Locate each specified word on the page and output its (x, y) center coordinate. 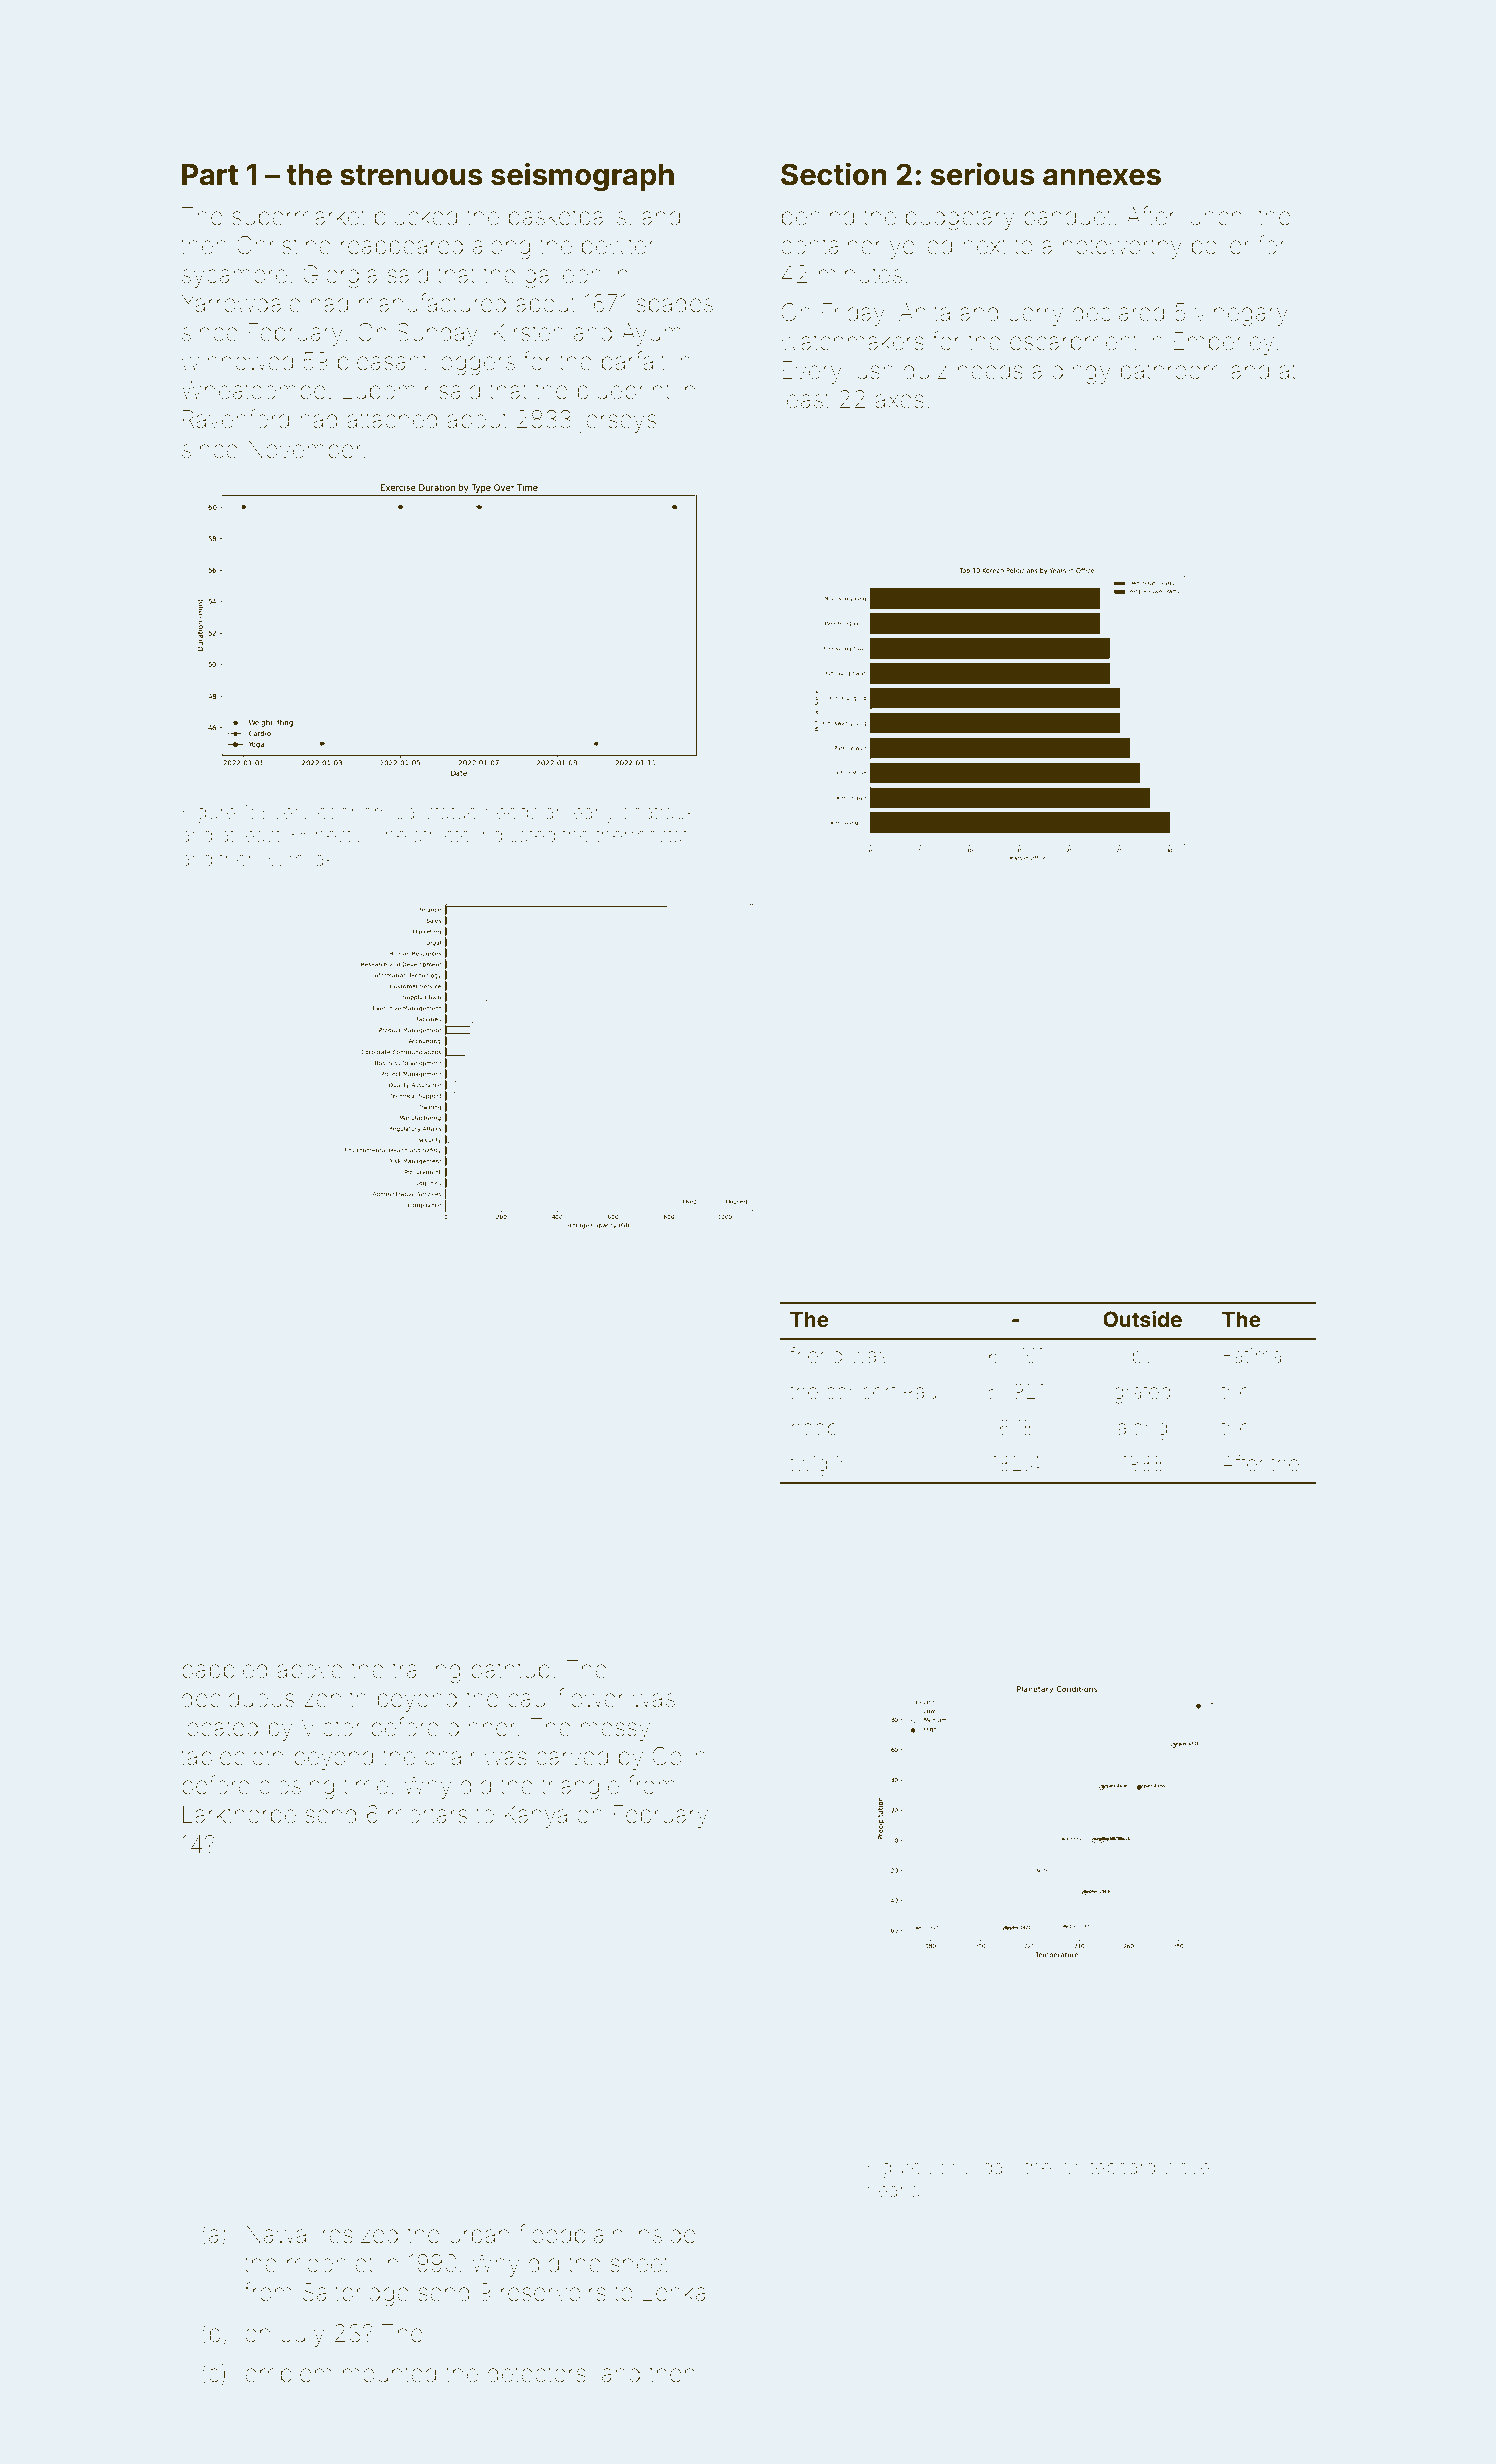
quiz (925, 372)
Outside (1142, 1319)
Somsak (299, 858)
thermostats (646, 835)
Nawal (279, 2234)
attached (392, 419)
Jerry (1036, 314)
